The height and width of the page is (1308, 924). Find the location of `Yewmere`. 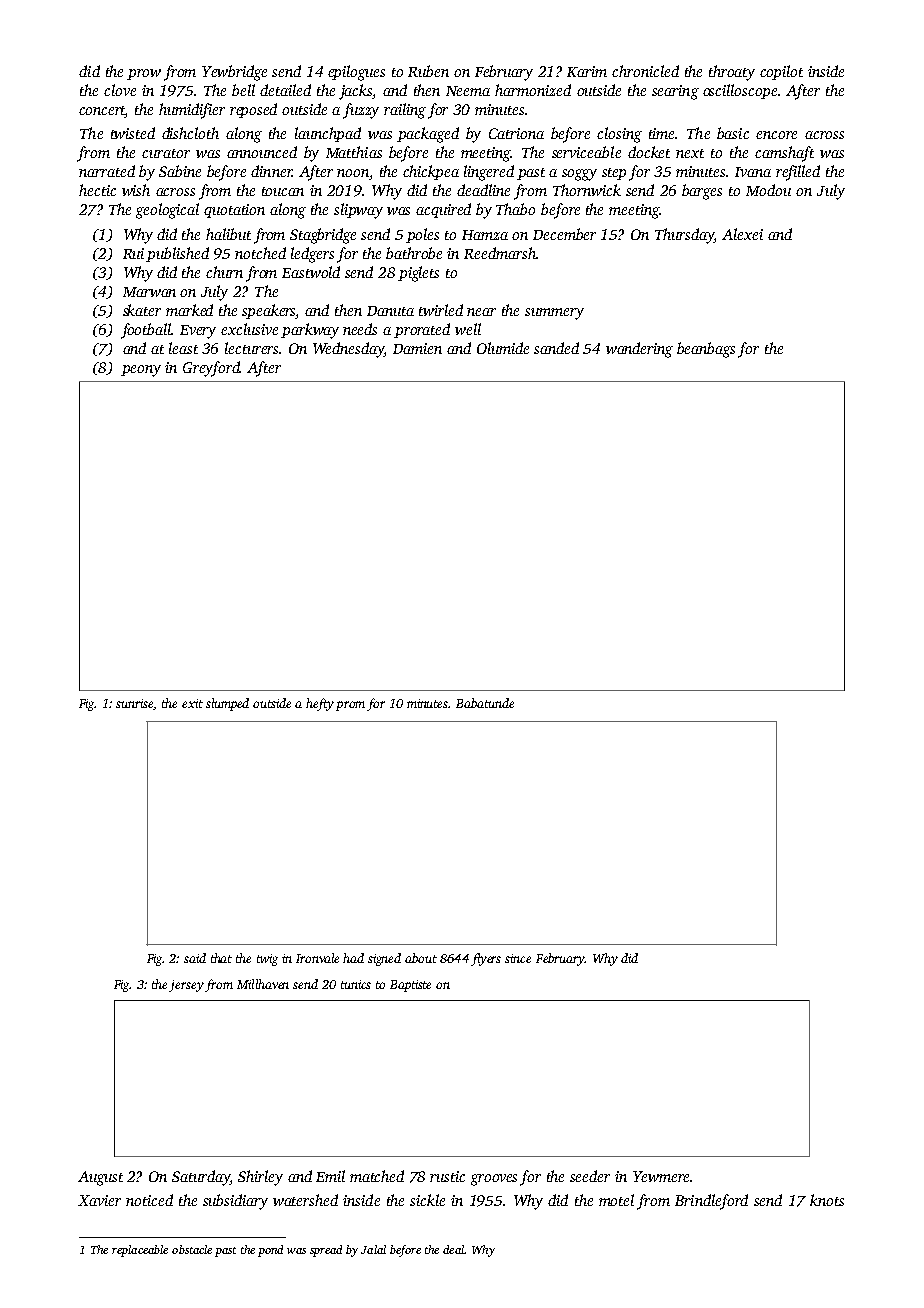

Yewmere is located at coordinates (661, 1176).
